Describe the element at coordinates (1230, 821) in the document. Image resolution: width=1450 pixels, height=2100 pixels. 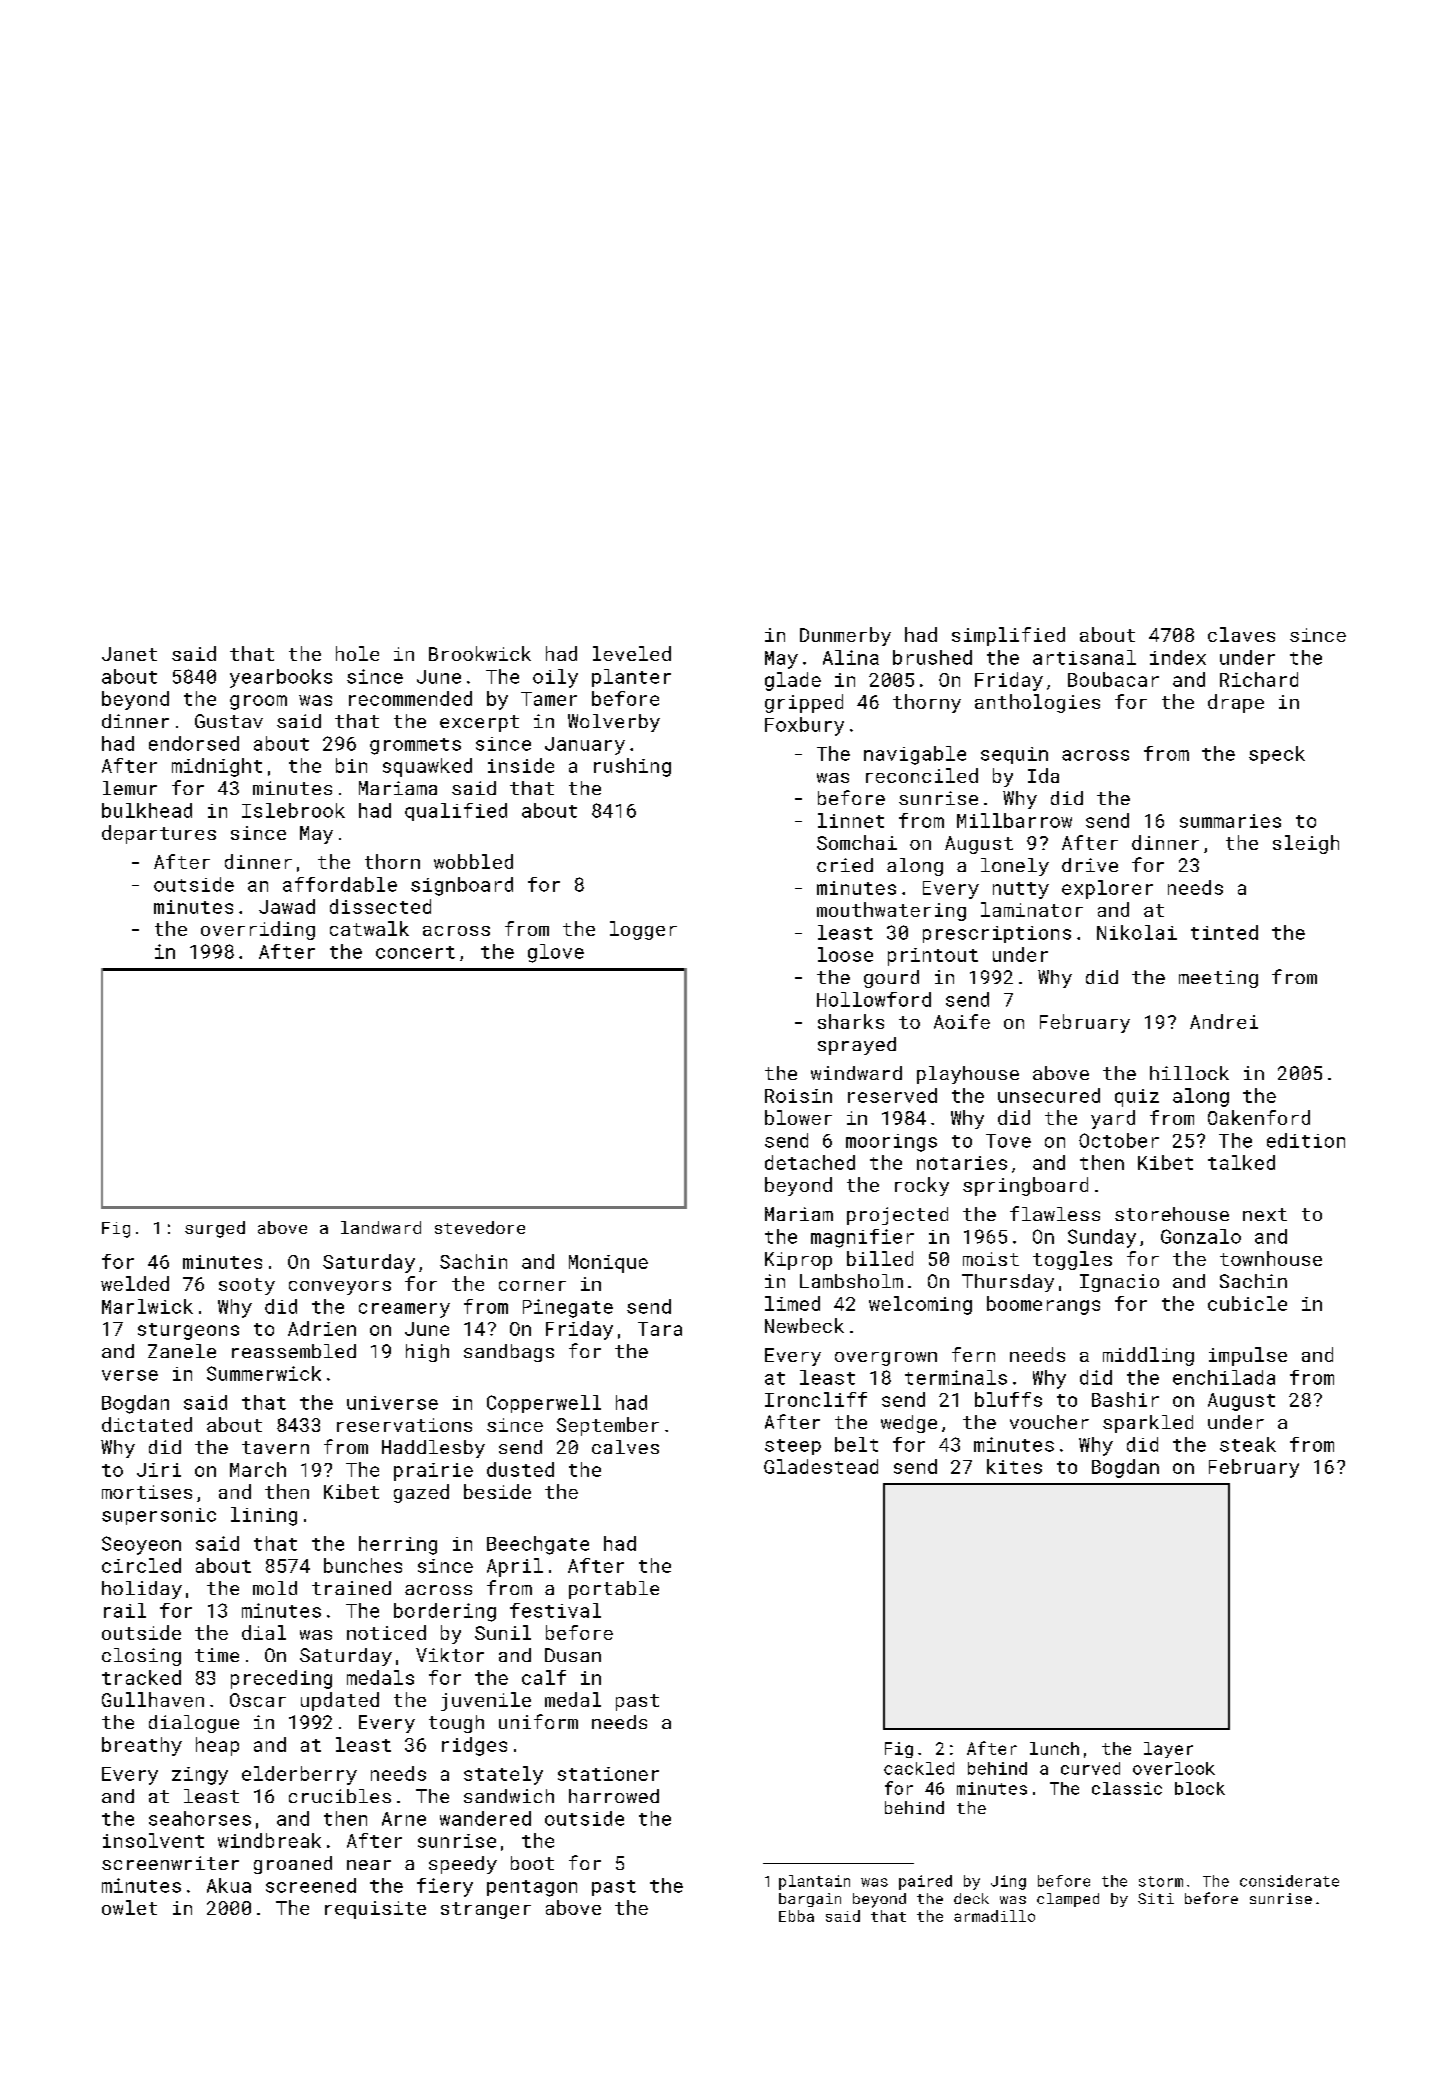
I see `summaries` at that location.
